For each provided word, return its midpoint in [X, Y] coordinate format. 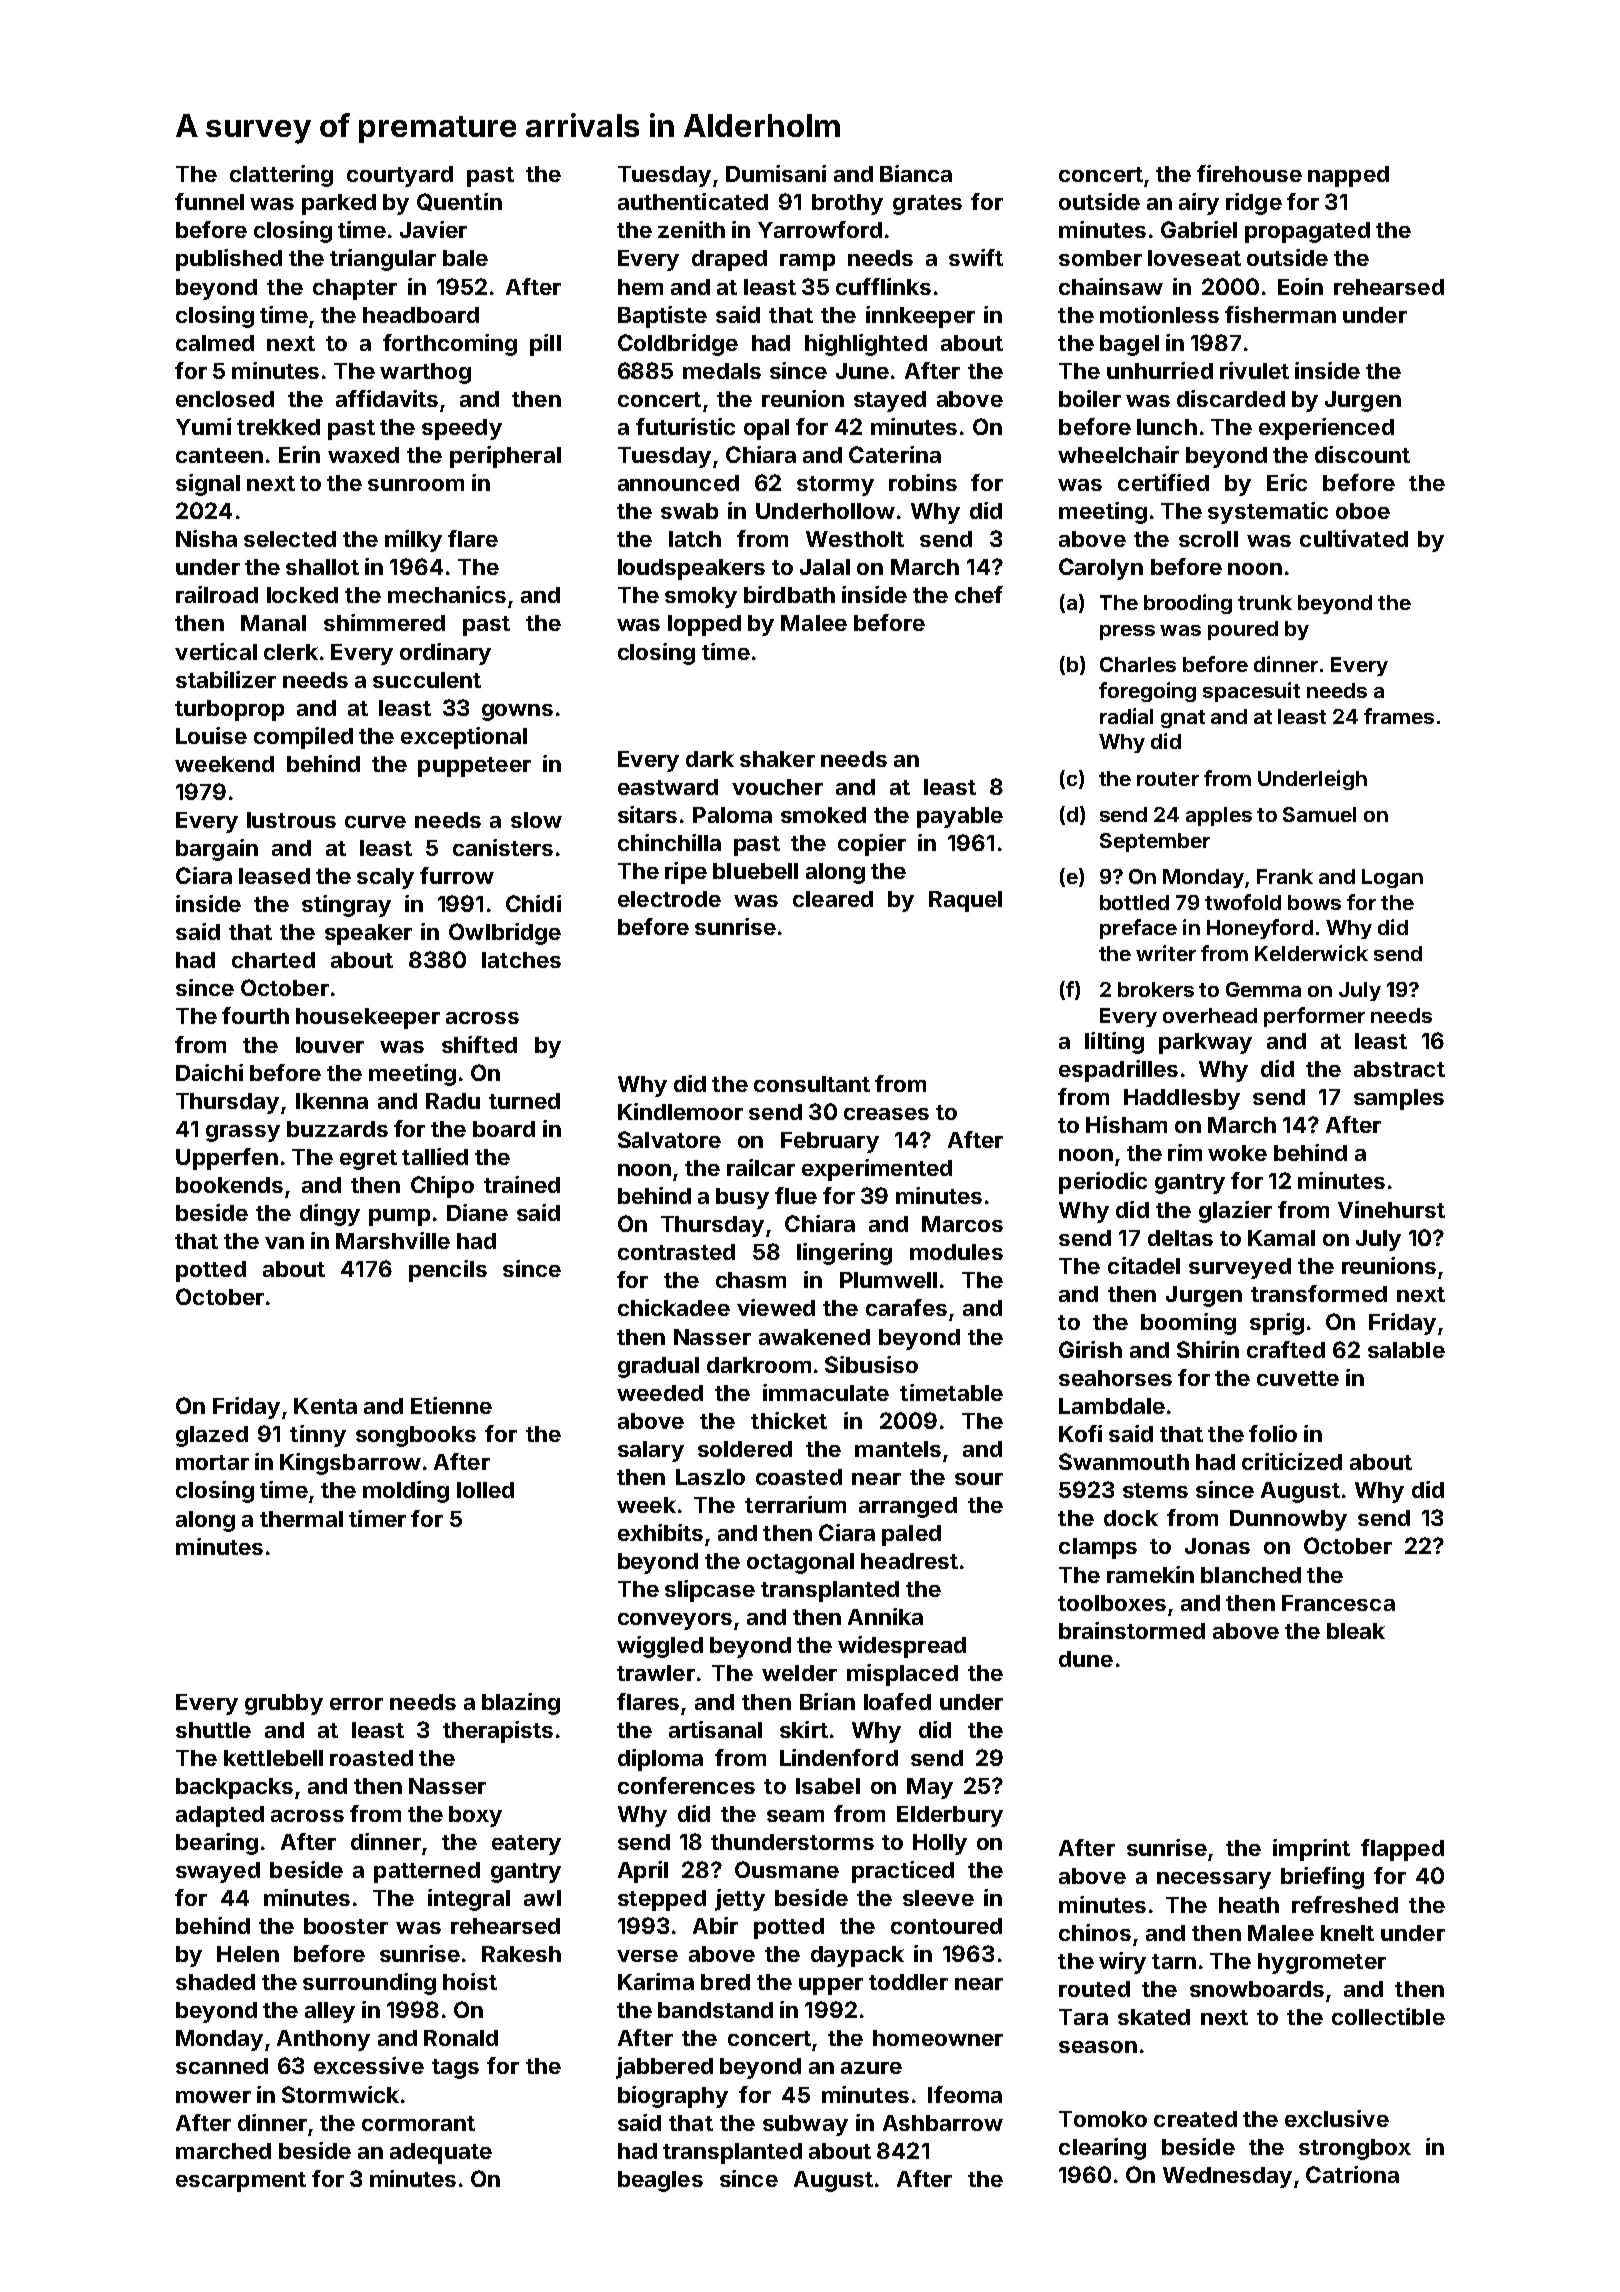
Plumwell [888, 1280]
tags [455, 2069]
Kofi [1080, 1433]
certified [1163, 482]
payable [960, 817]
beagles [660, 2181]
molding [406, 1492]
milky [413, 541]
